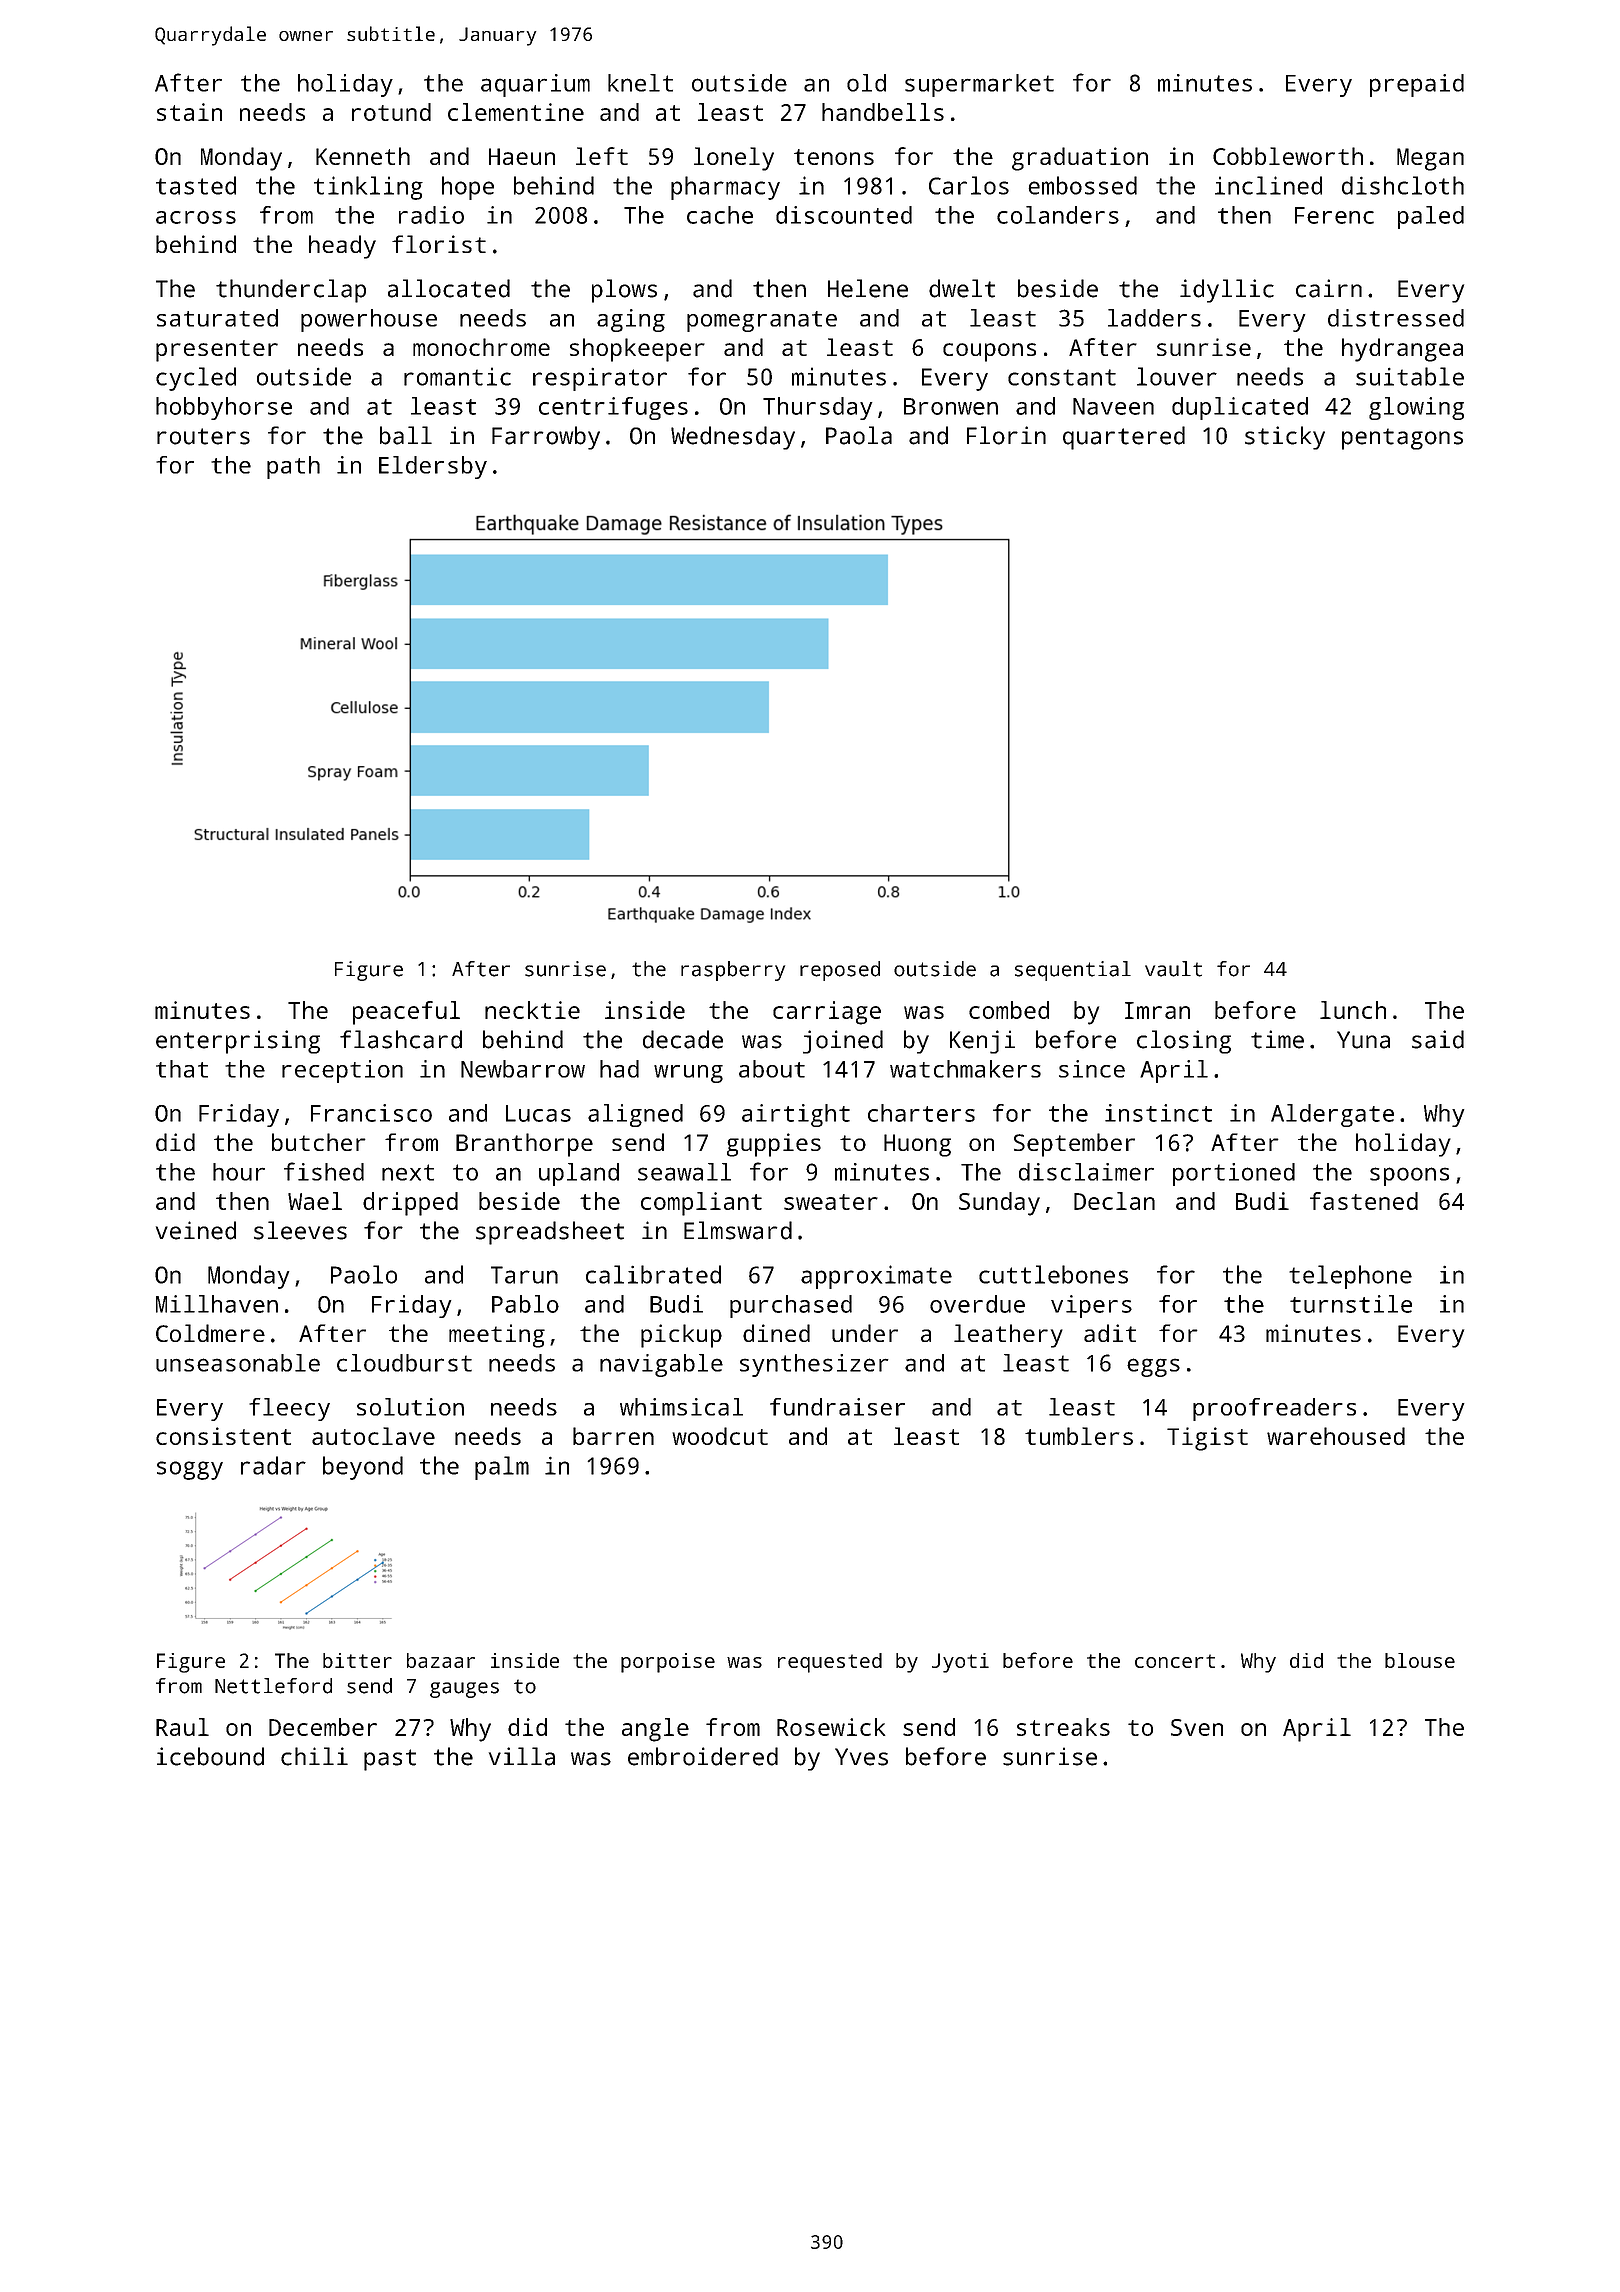 This screenshot has width=1620, height=2292. Describe the element at coordinates (1124, 438) in the screenshot. I see `quartered` at that location.
